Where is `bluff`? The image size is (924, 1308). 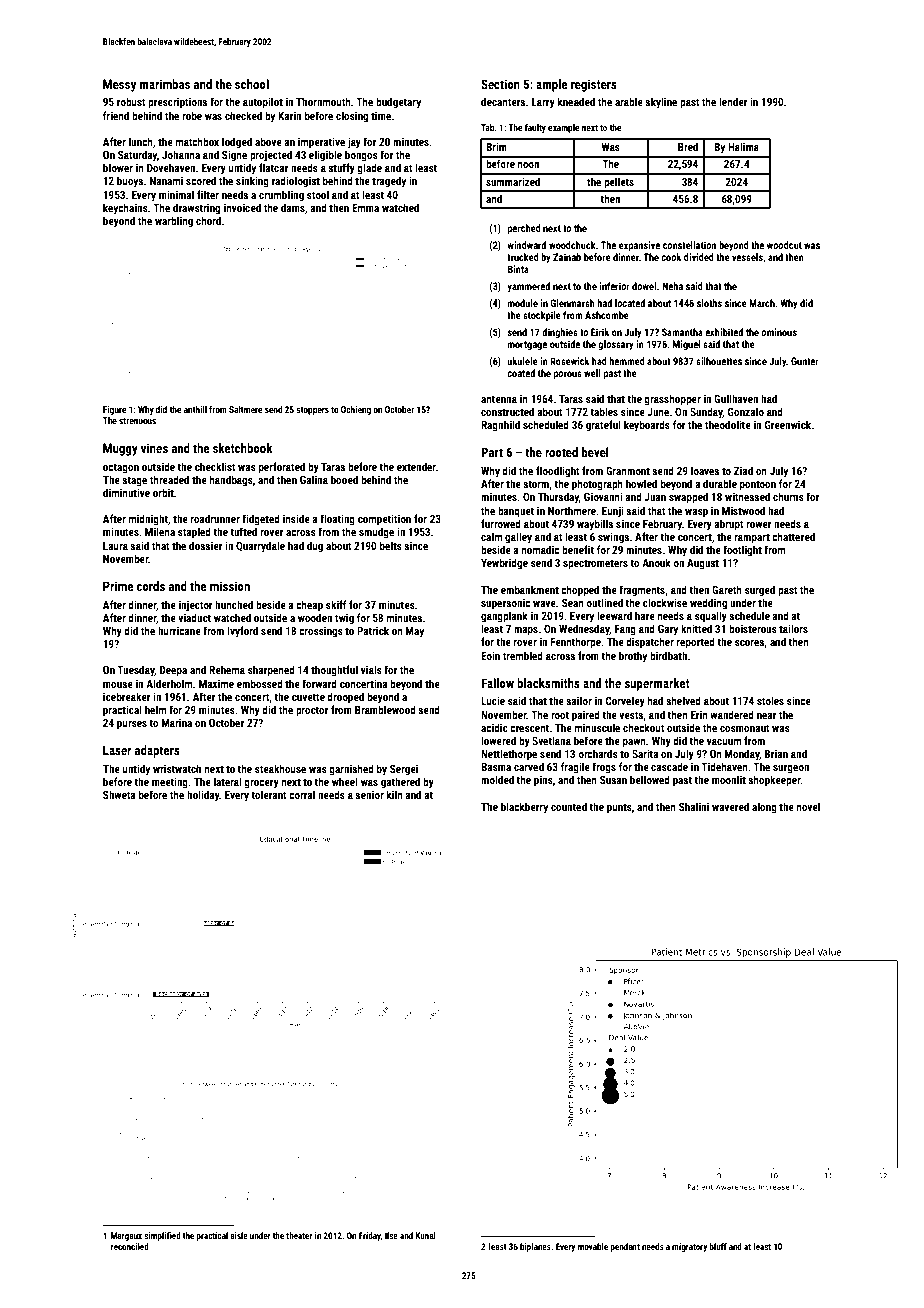
bluff is located at coordinates (718, 1246).
